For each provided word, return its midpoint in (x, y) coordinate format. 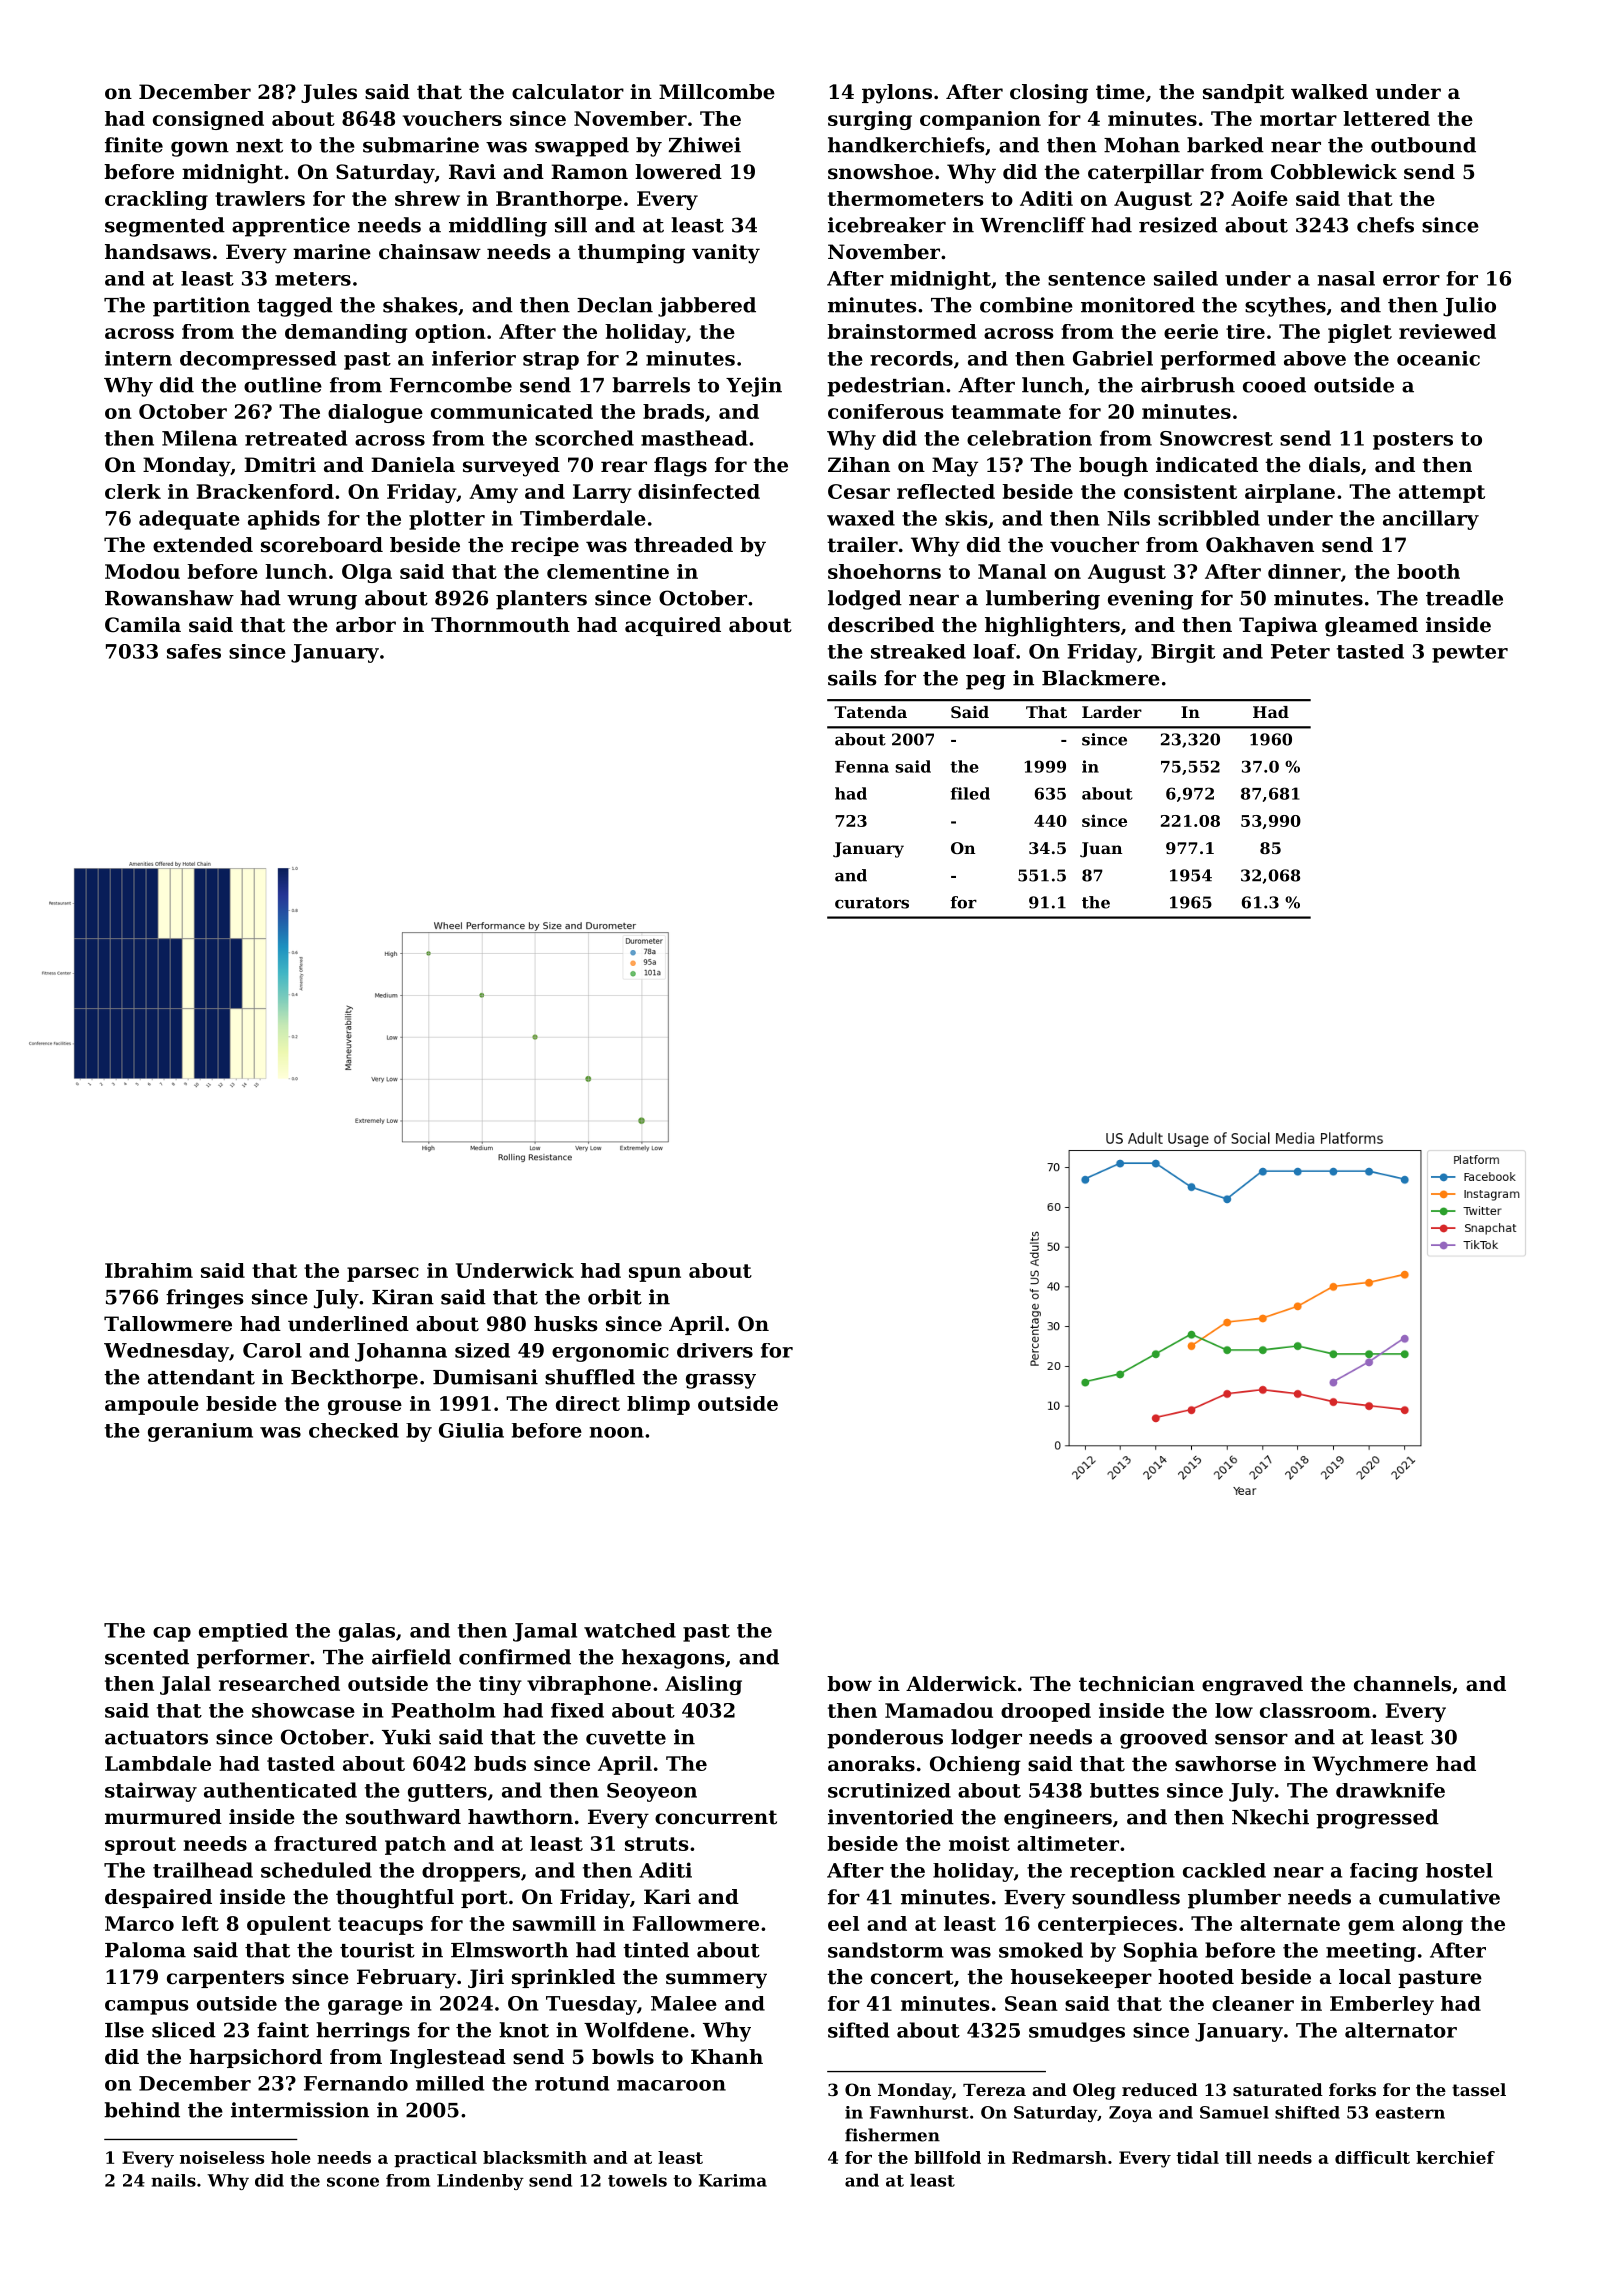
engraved (1252, 1686)
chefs (1385, 225)
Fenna (862, 767)
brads (673, 411)
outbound (1423, 145)
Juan (1101, 850)
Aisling (703, 1685)
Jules (329, 93)
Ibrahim (149, 1270)
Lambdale (158, 1763)
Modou (142, 571)
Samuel (1234, 2112)
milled (450, 2083)
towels (637, 2180)
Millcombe (717, 92)
